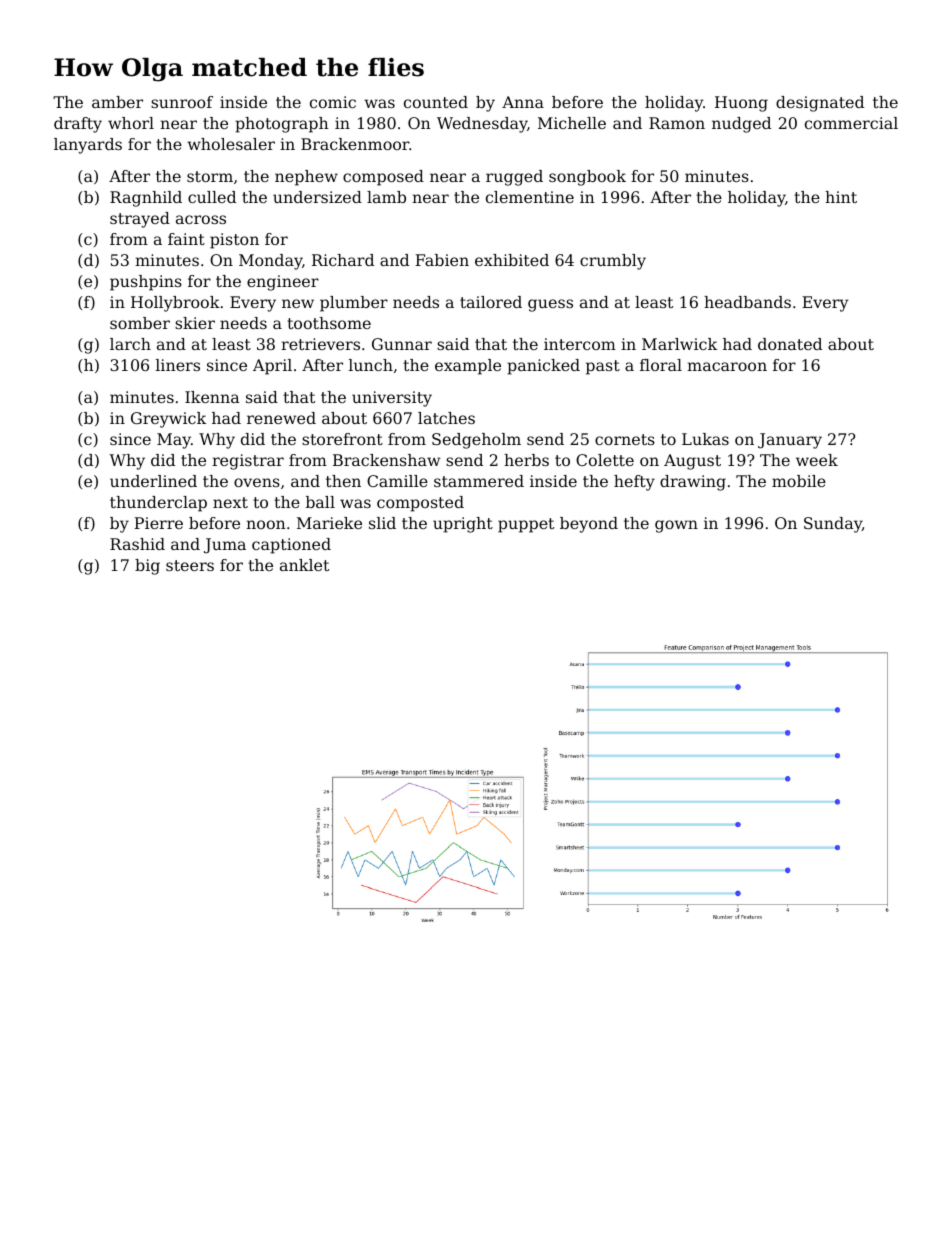  What do you see at coordinates (790, 344) in the image?
I see `donated` at bounding box center [790, 344].
